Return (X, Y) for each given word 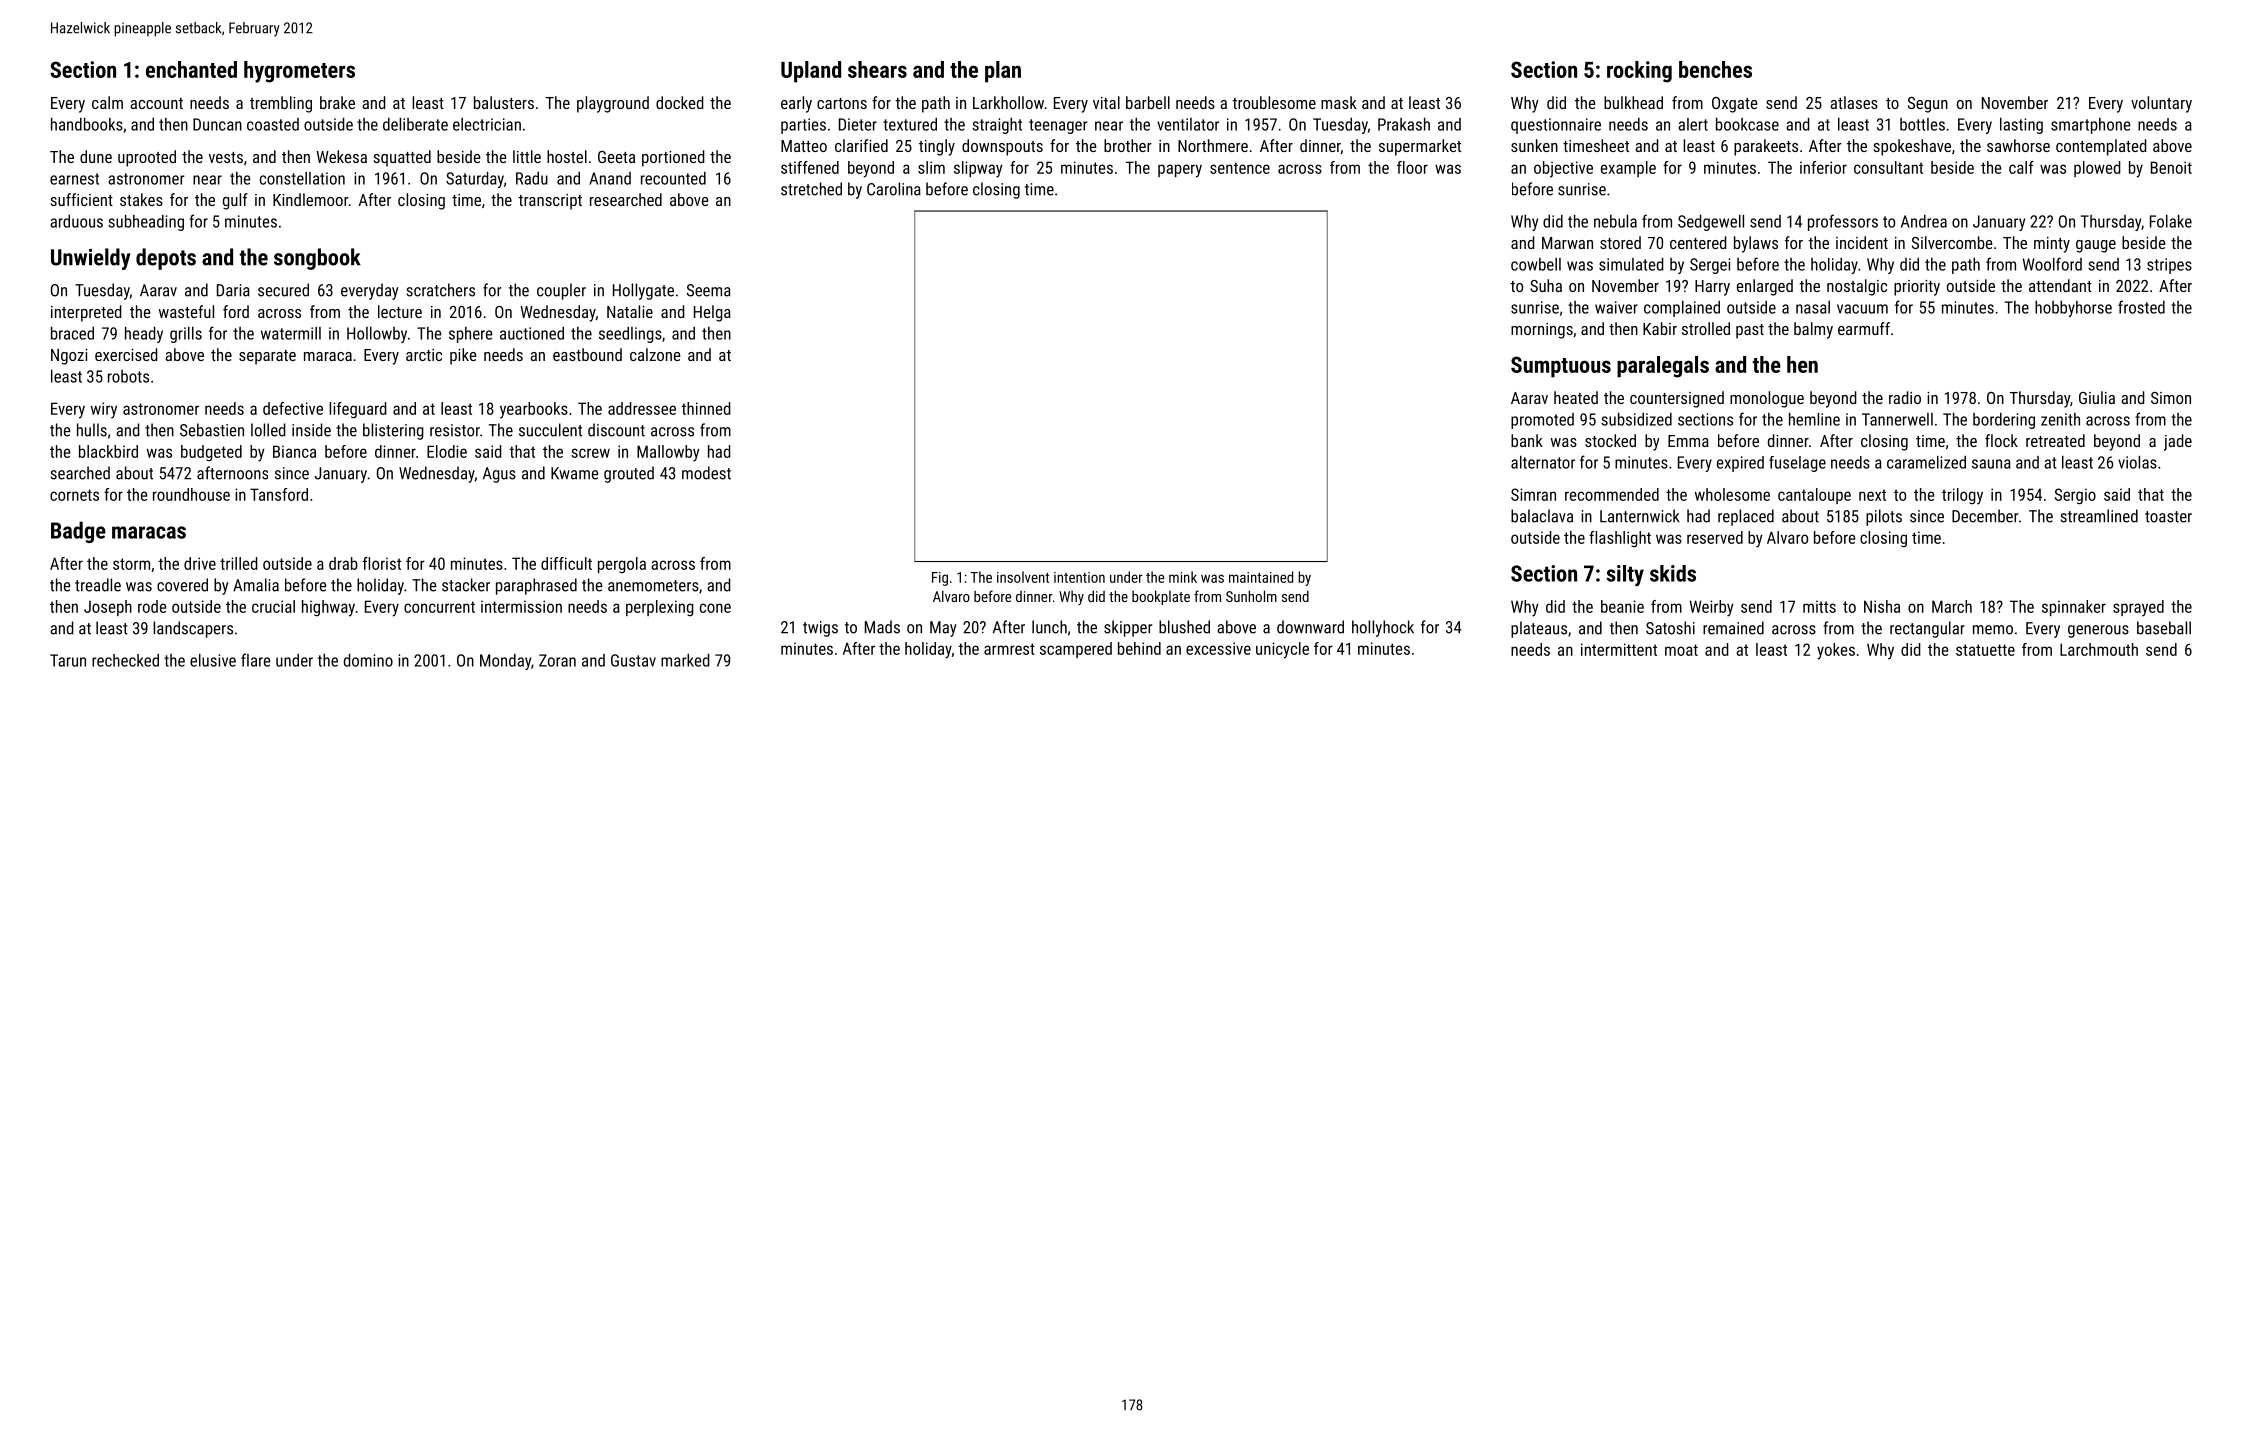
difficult (566, 563)
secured (283, 290)
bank (1527, 440)
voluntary (2161, 104)
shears (877, 69)
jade (2178, 442)
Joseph (108, 608)
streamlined (2099, 516)
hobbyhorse (2073, 309)
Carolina (894, 189)
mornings (1542, 331)
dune (96, 156)
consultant (1888, 167)
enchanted (191, 69)
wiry (104, 410)
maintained (1261, 577)
